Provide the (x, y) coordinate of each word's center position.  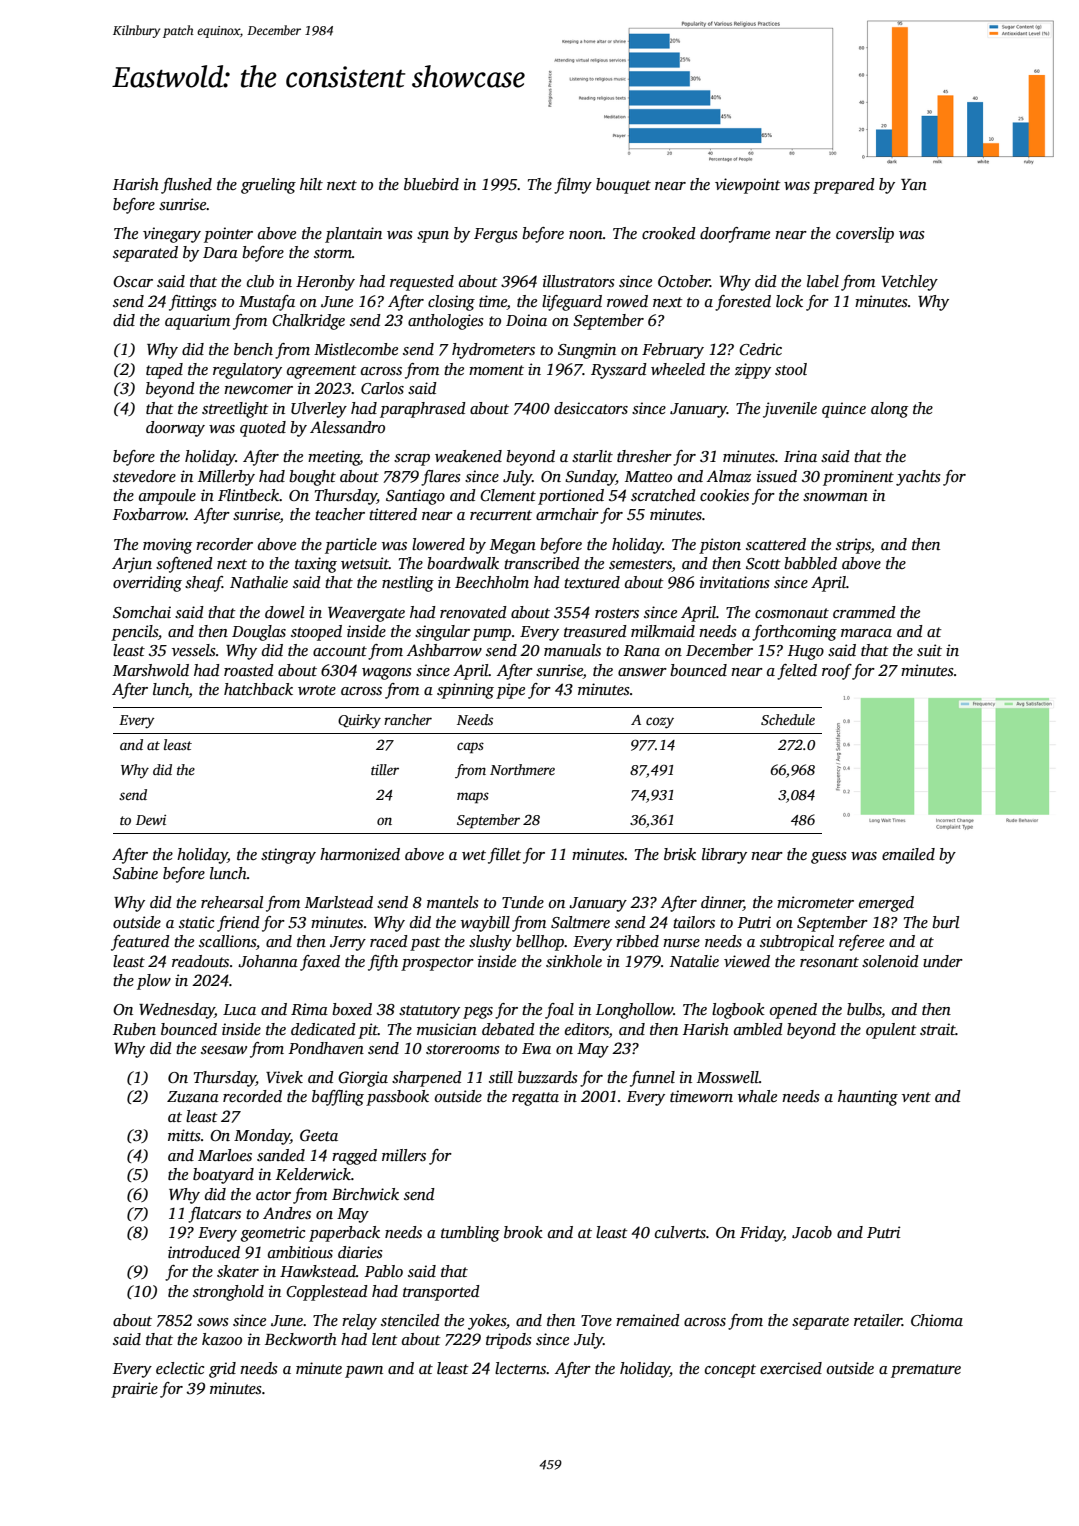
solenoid (890, 961)
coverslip (865, 235)
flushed (186, 186)
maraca (866, 633)
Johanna (268, 961)
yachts (918, 478)
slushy (490, 943)
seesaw (224, 1050)
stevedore (144, 476)
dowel (284, 612)
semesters (640, 565)
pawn (364, 1372)
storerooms (463, 1049)
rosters (617, 613)
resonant (829, 962)
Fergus (496, 235)
